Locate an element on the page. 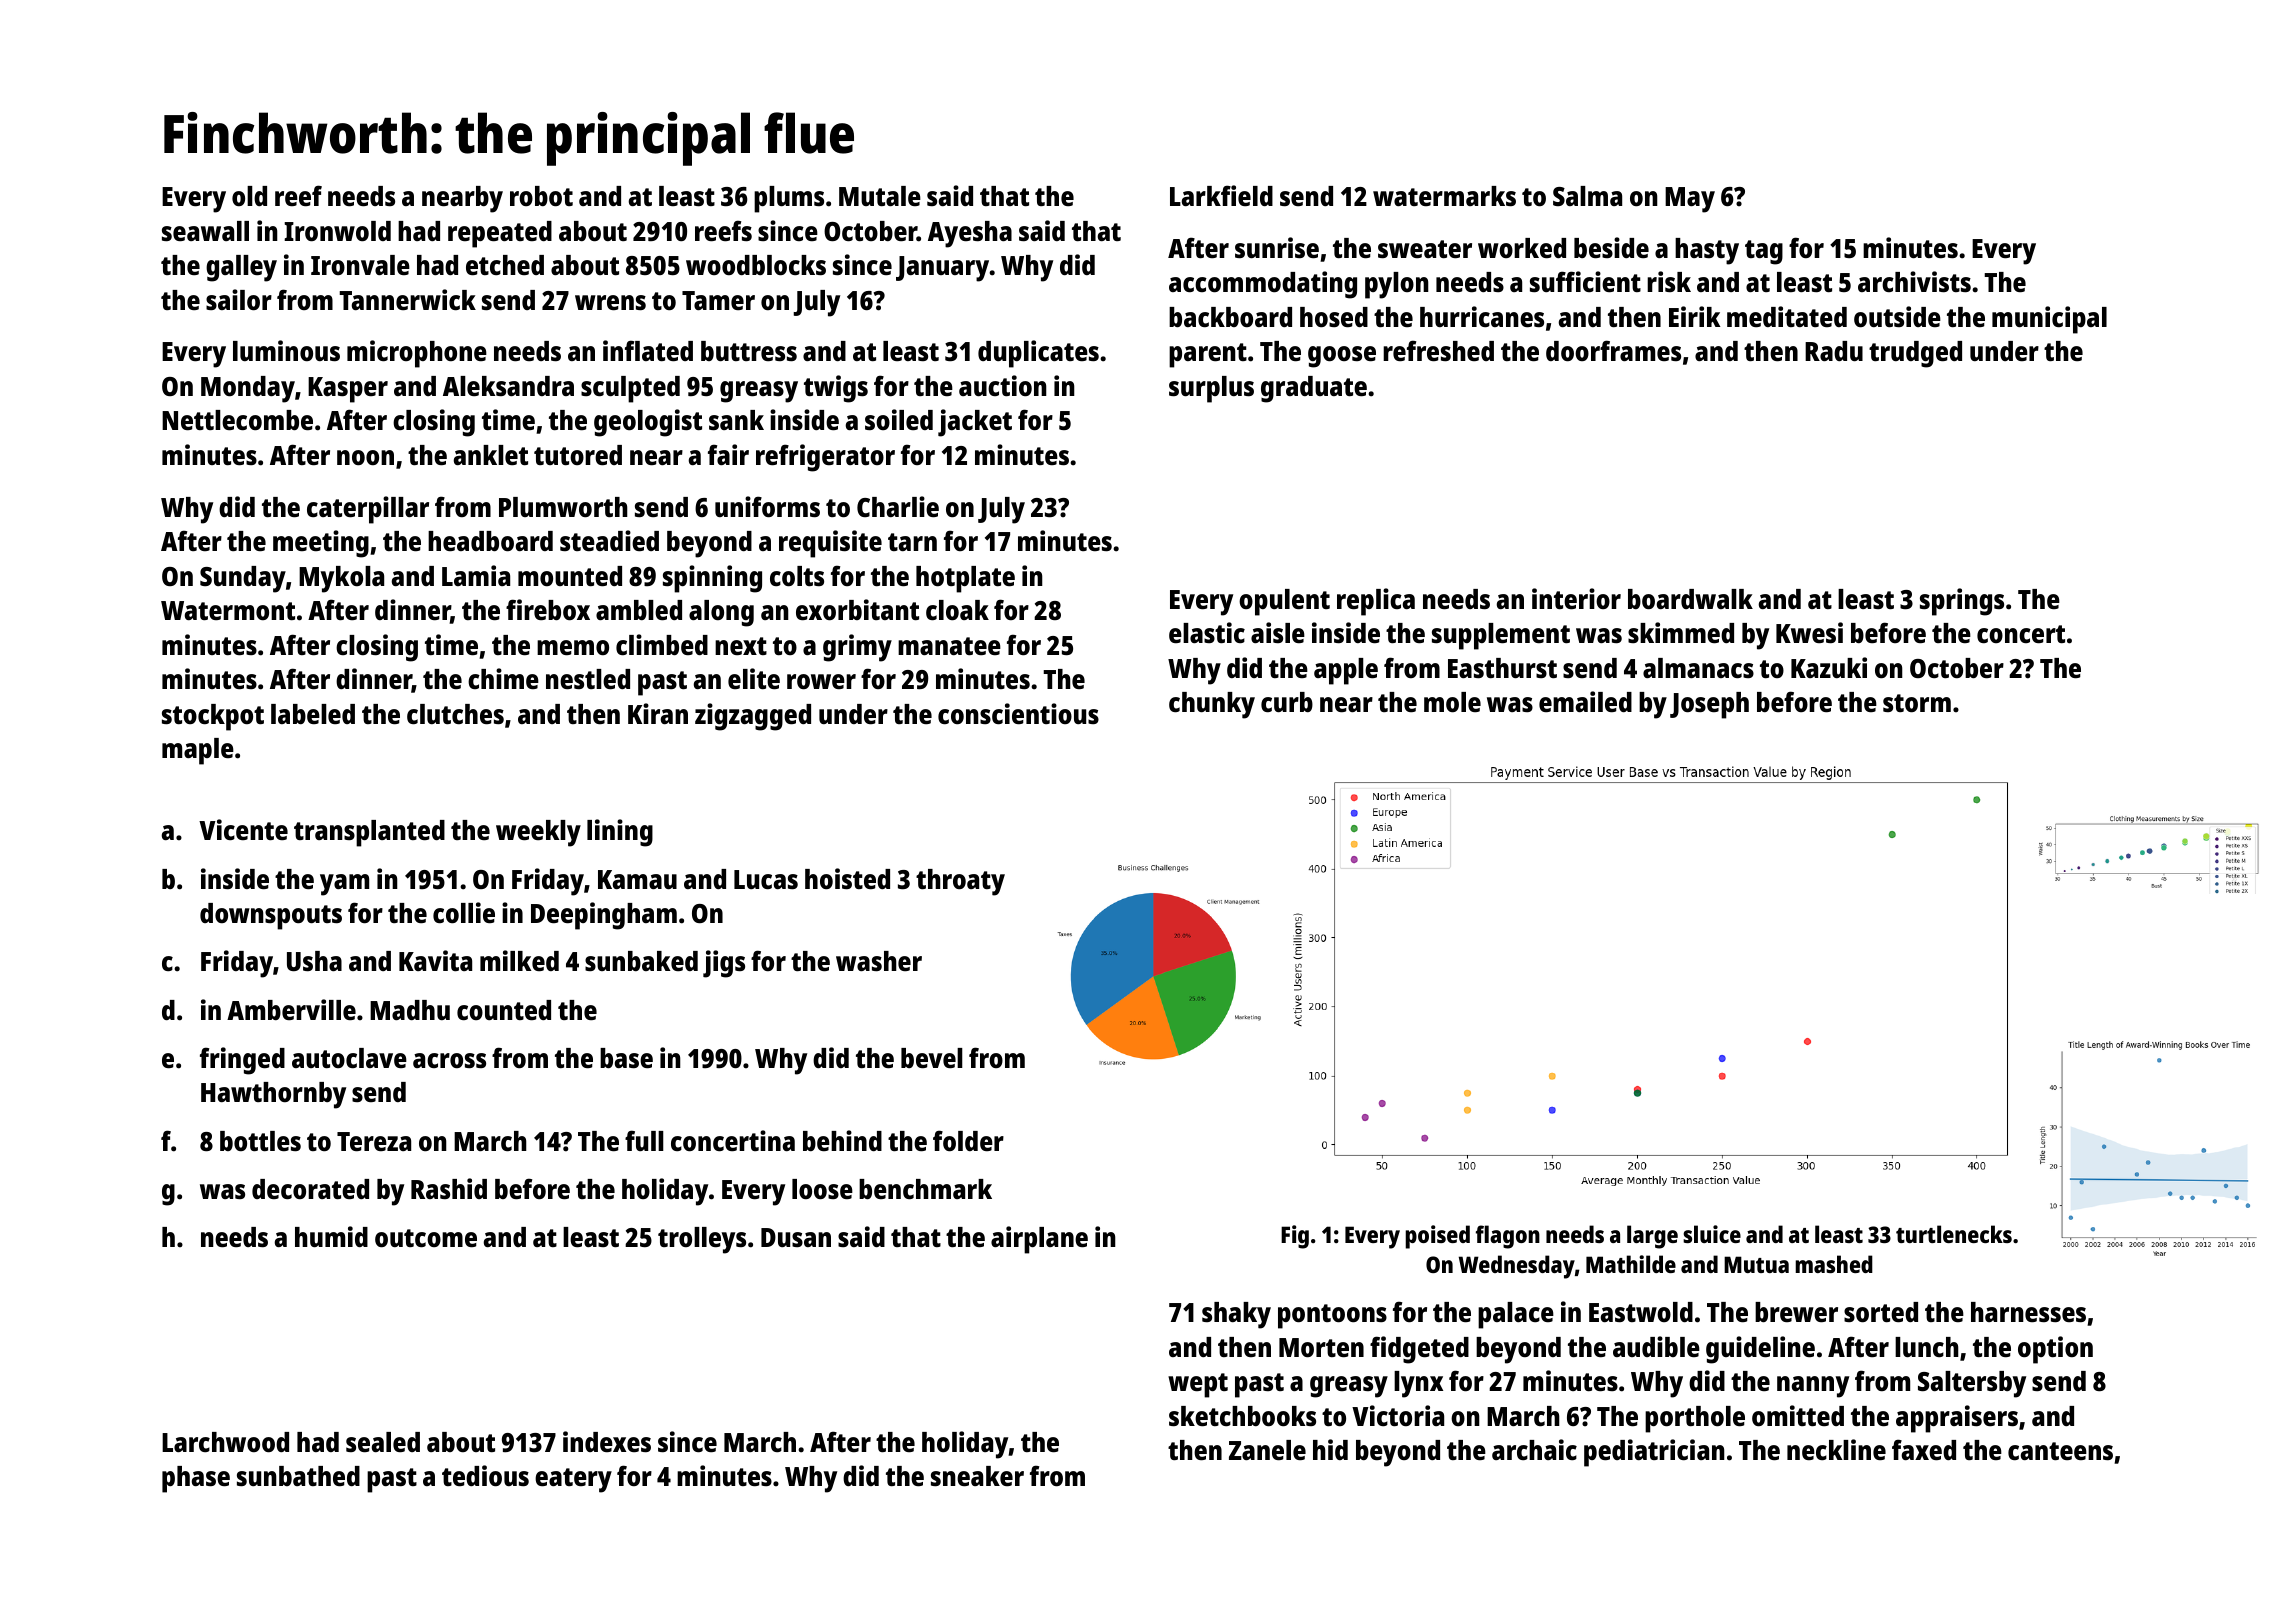 This image has height=1620, width=2292. elastic is located at coordinates (1207, 632).
